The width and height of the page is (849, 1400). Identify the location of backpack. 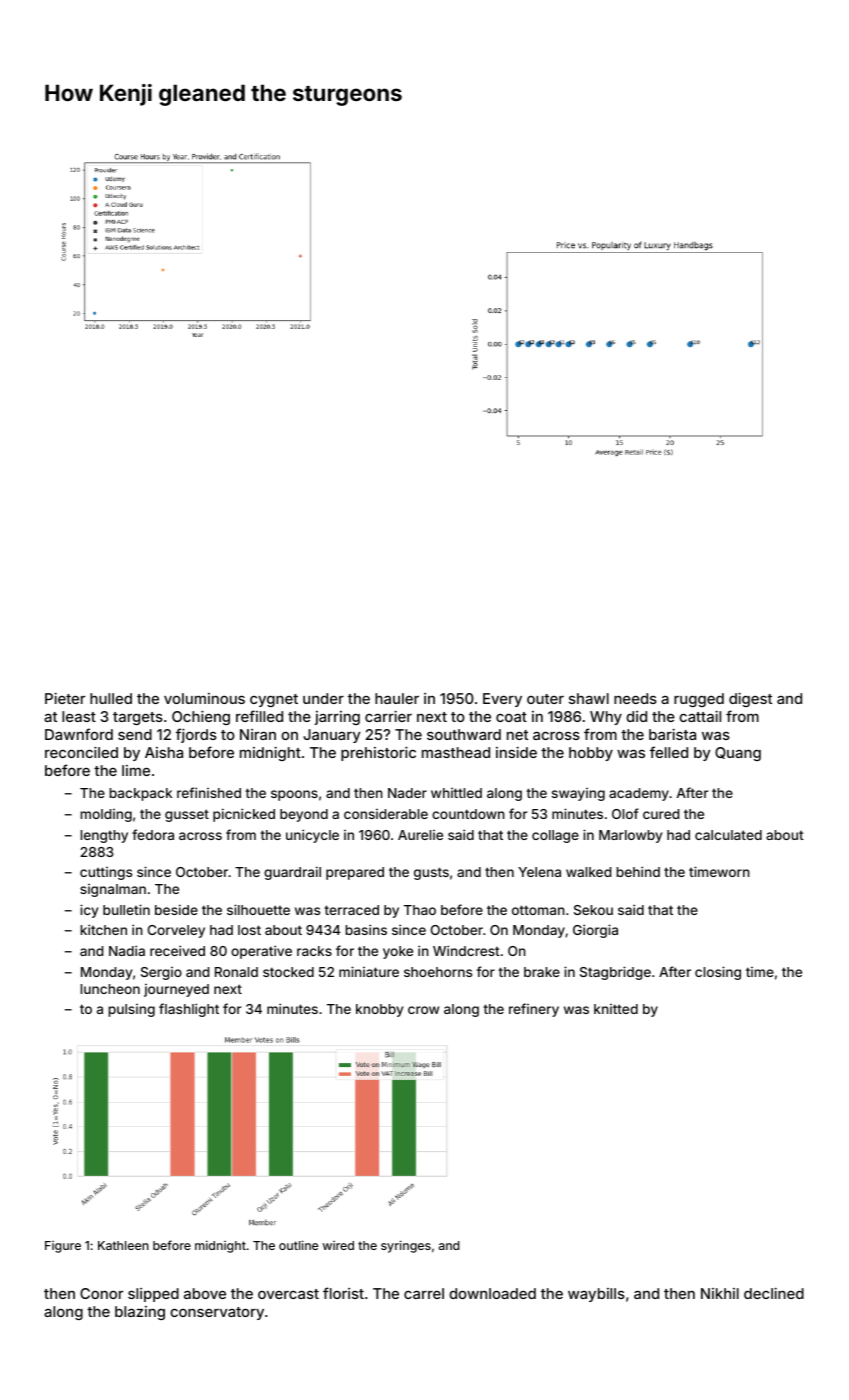
(140, 794).
